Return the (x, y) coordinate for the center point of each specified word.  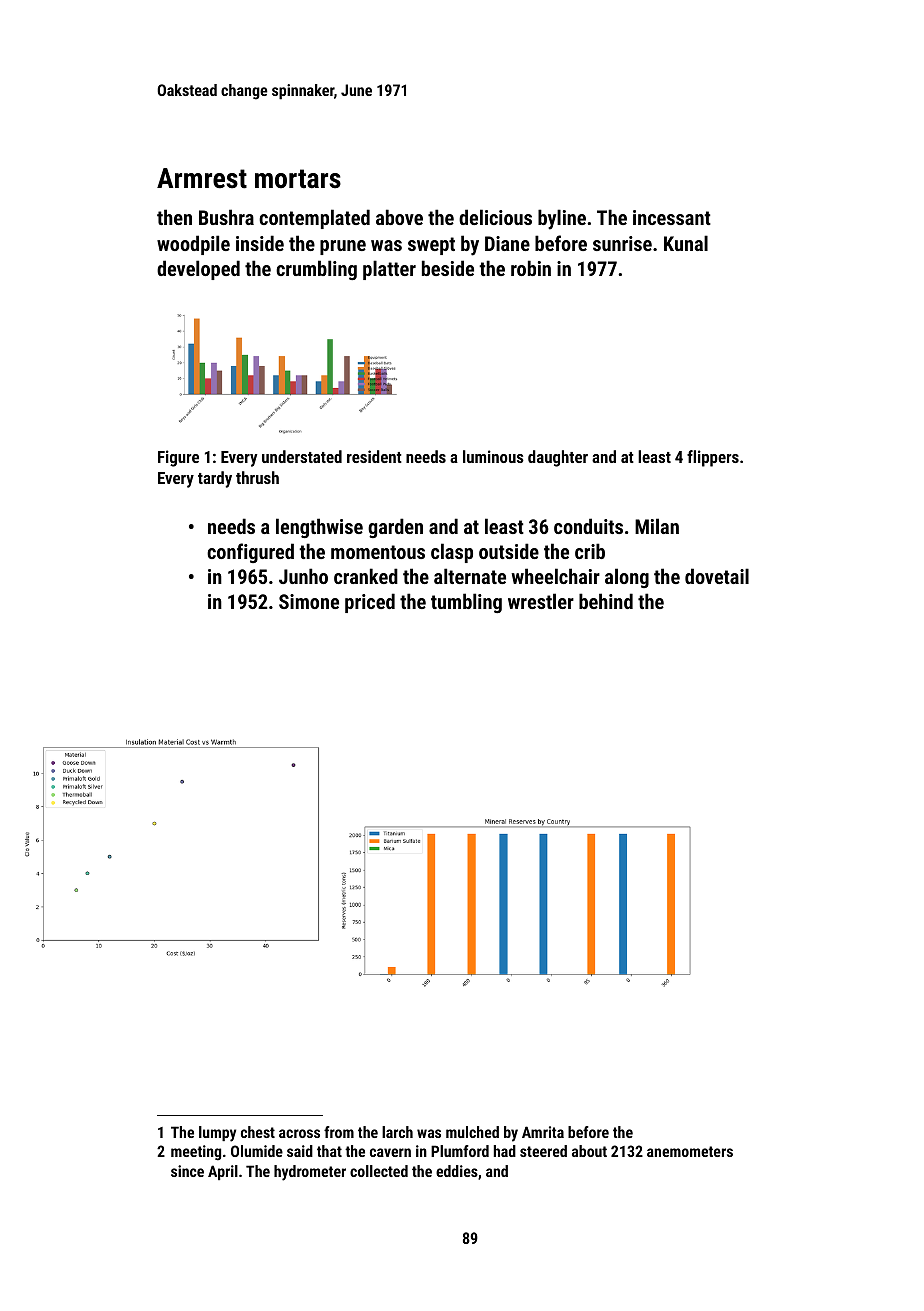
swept (431, 246)
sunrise (622, 243)
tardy (215, 479)
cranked (366, 576)
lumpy (217, 1134)
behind (606, 601)
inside (260, 243)
